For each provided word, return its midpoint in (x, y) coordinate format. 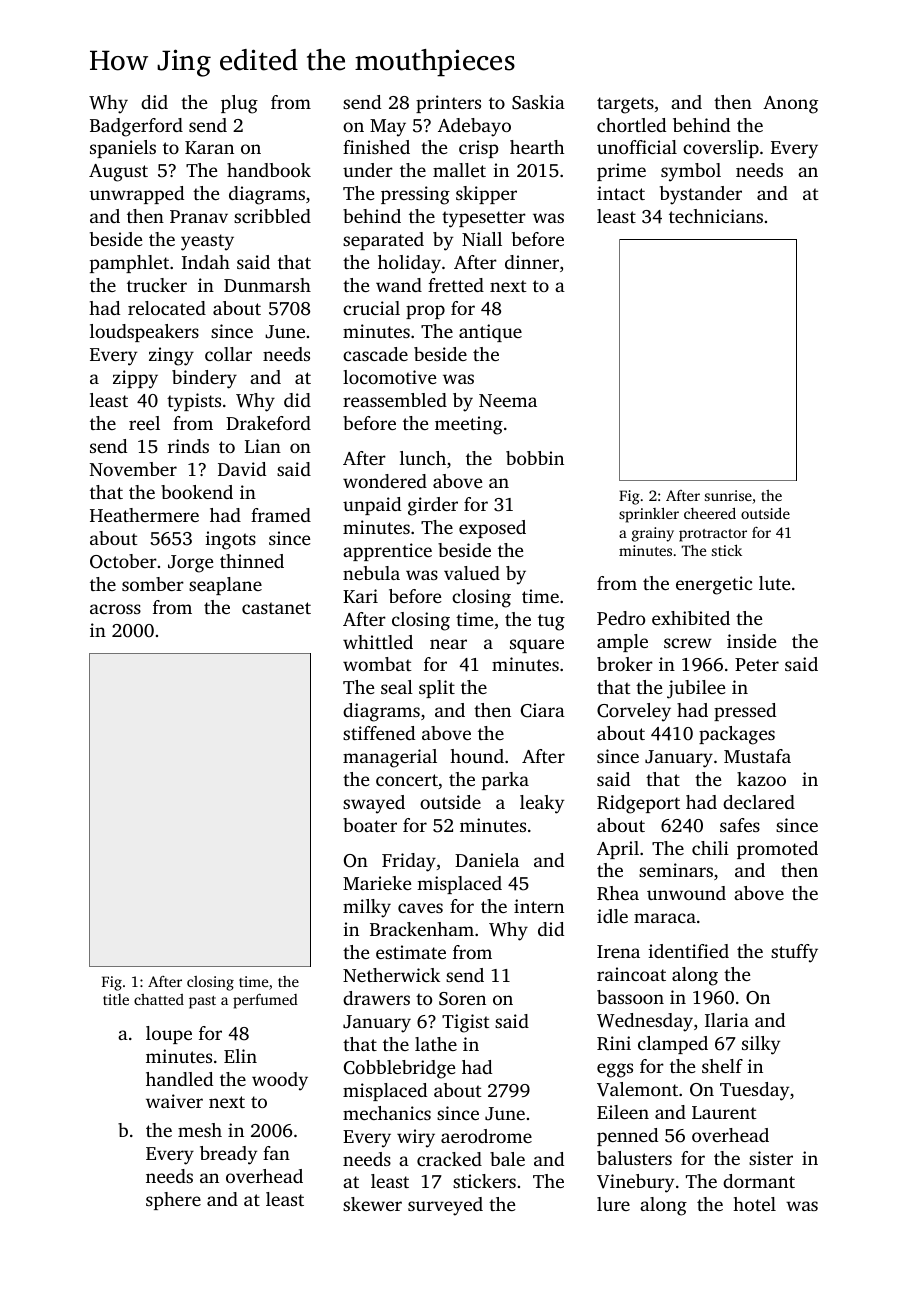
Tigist (466, 1023)
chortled (631, 125)
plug (239, 104)
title (116, 999)
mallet (459, 170)
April (618, 850)
